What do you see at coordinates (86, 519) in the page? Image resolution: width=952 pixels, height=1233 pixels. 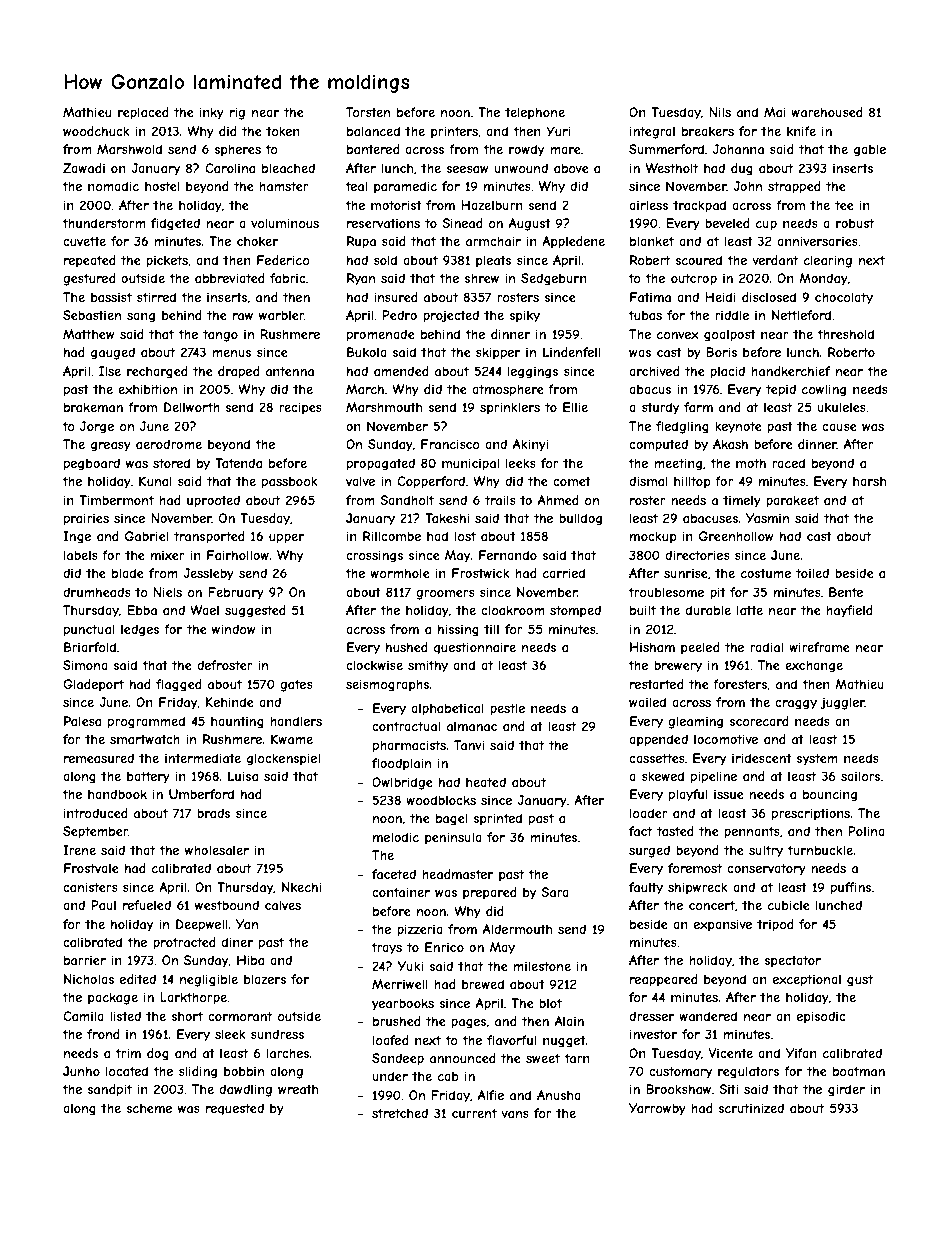 I see `prairies` at bounding box center [86, 519].
